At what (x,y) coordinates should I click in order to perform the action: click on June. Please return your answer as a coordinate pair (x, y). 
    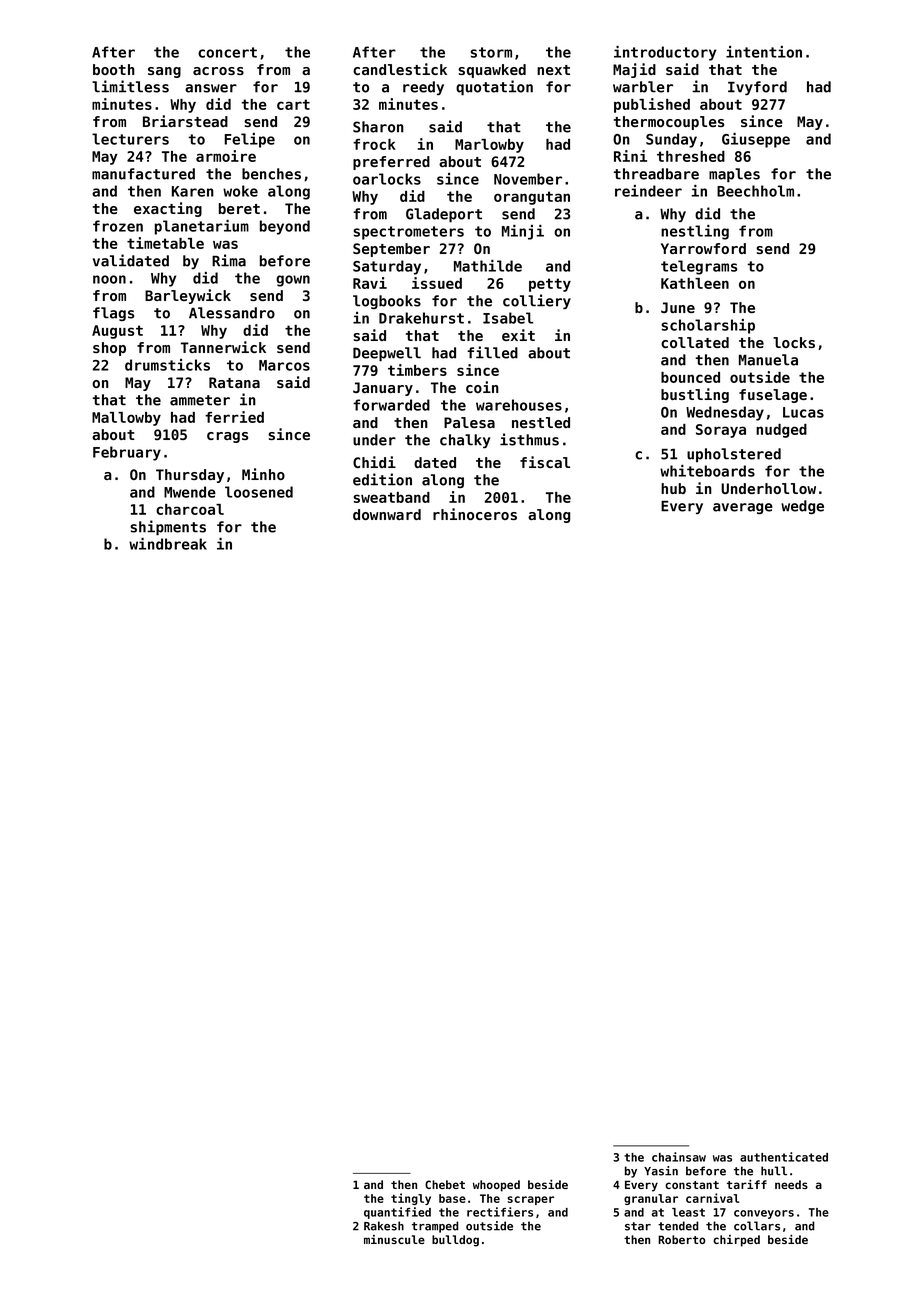
    Looking at the image, I should click on (678, 307).
